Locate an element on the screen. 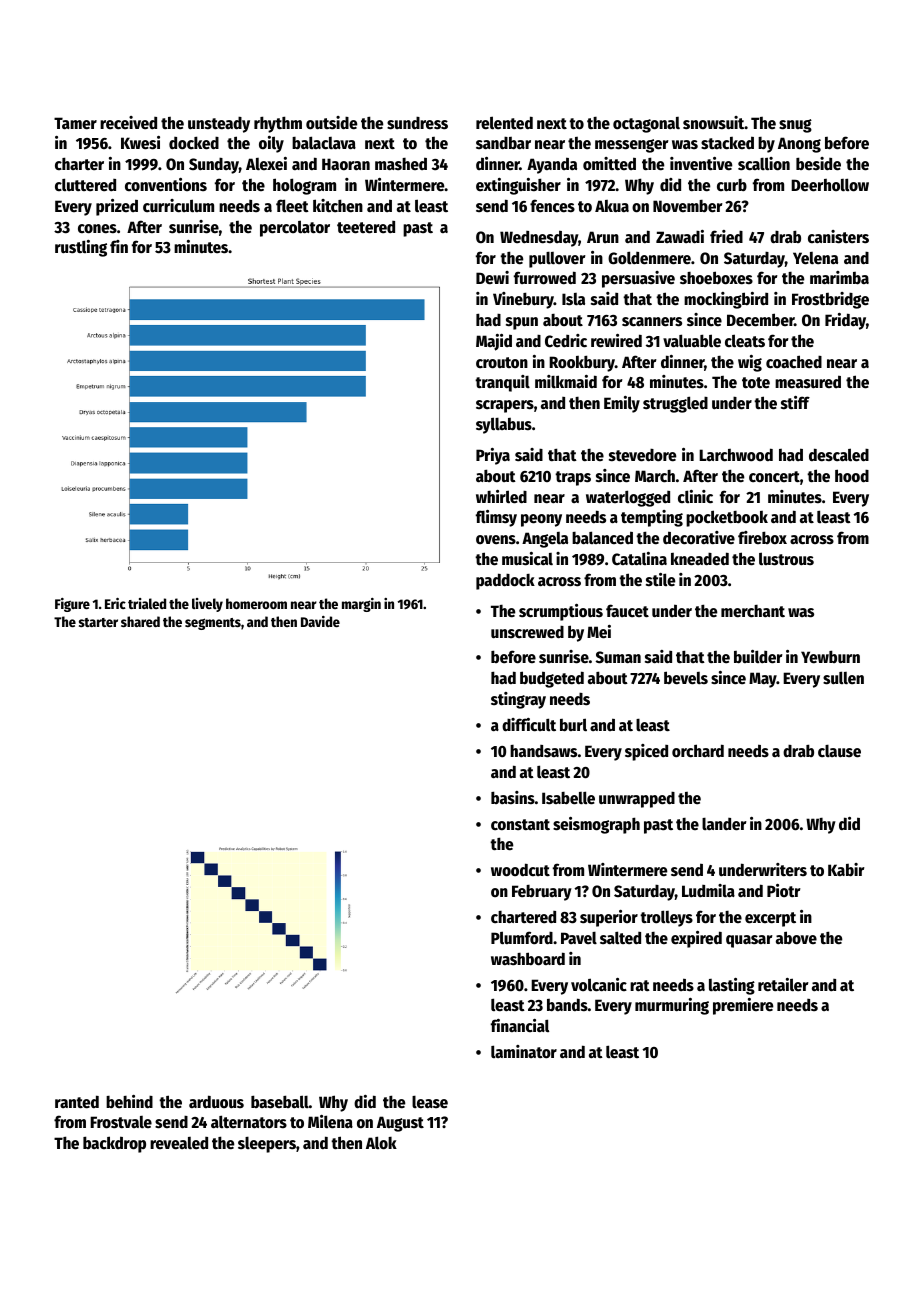 The width and height of the screenshot is (924, 1314). sullen is located at coordinates (843, 678).
